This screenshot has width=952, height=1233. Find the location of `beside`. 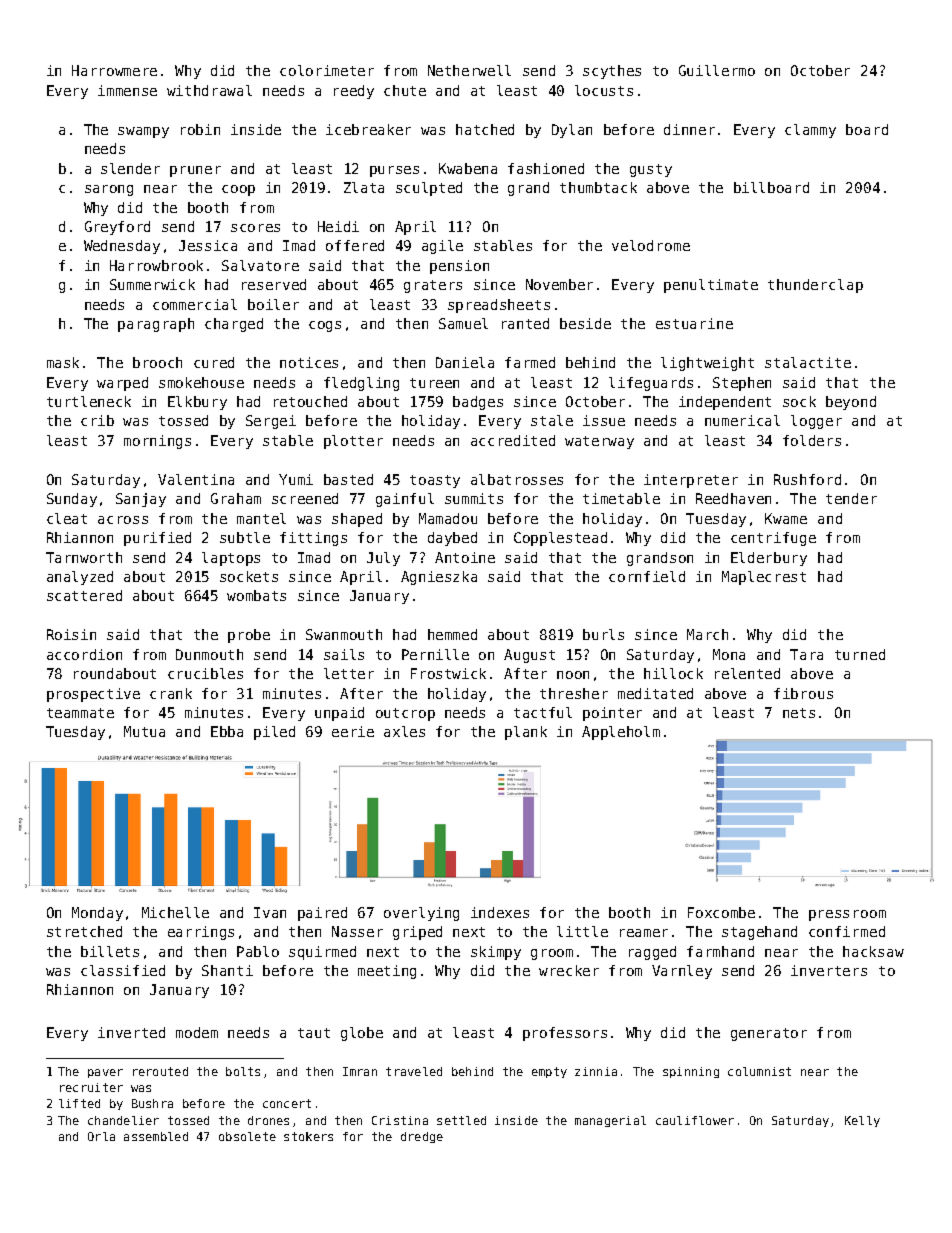

beside is located at coordinates (585, 323).
